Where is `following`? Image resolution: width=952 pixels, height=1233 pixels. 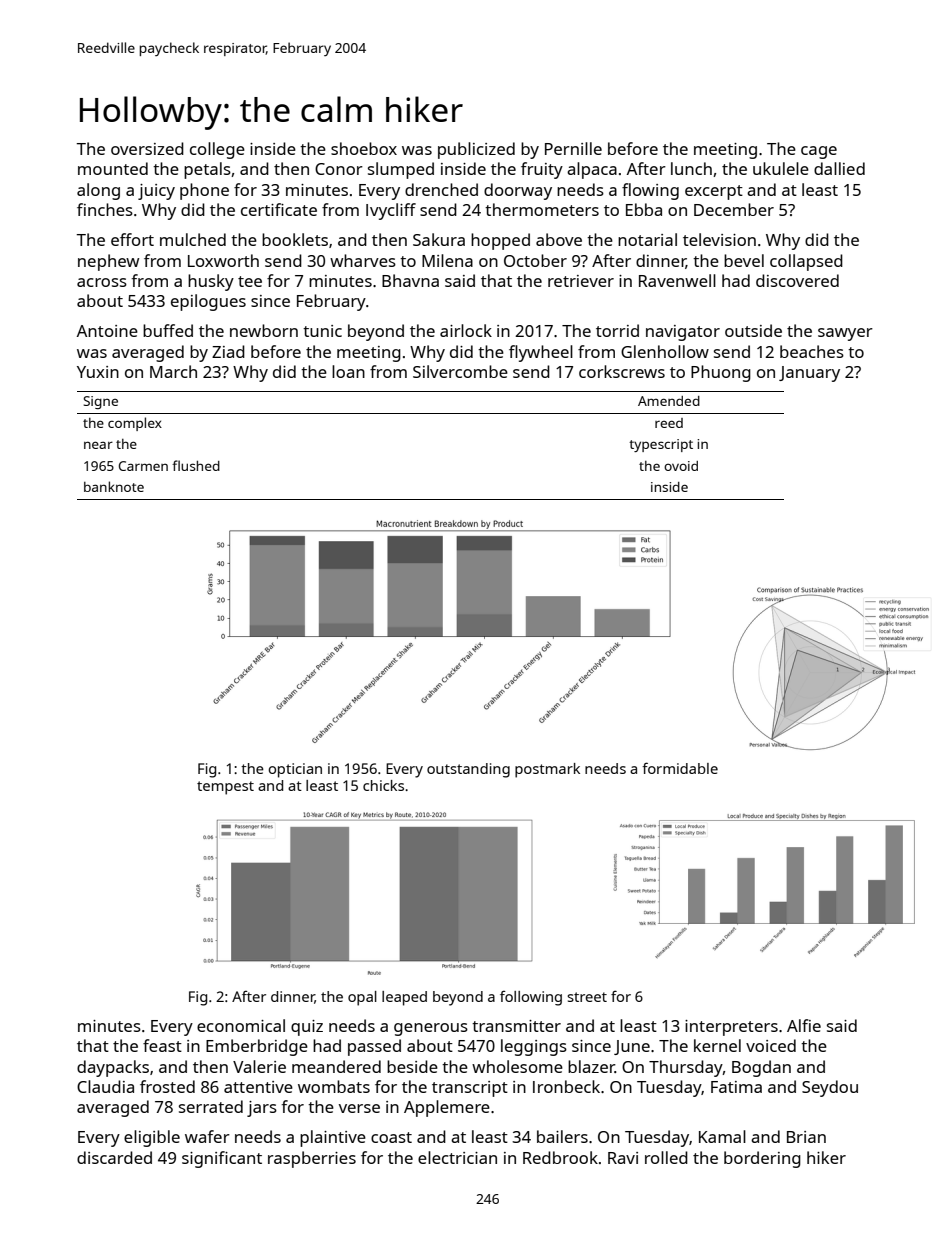 following is located at coordinates (531, 998).
